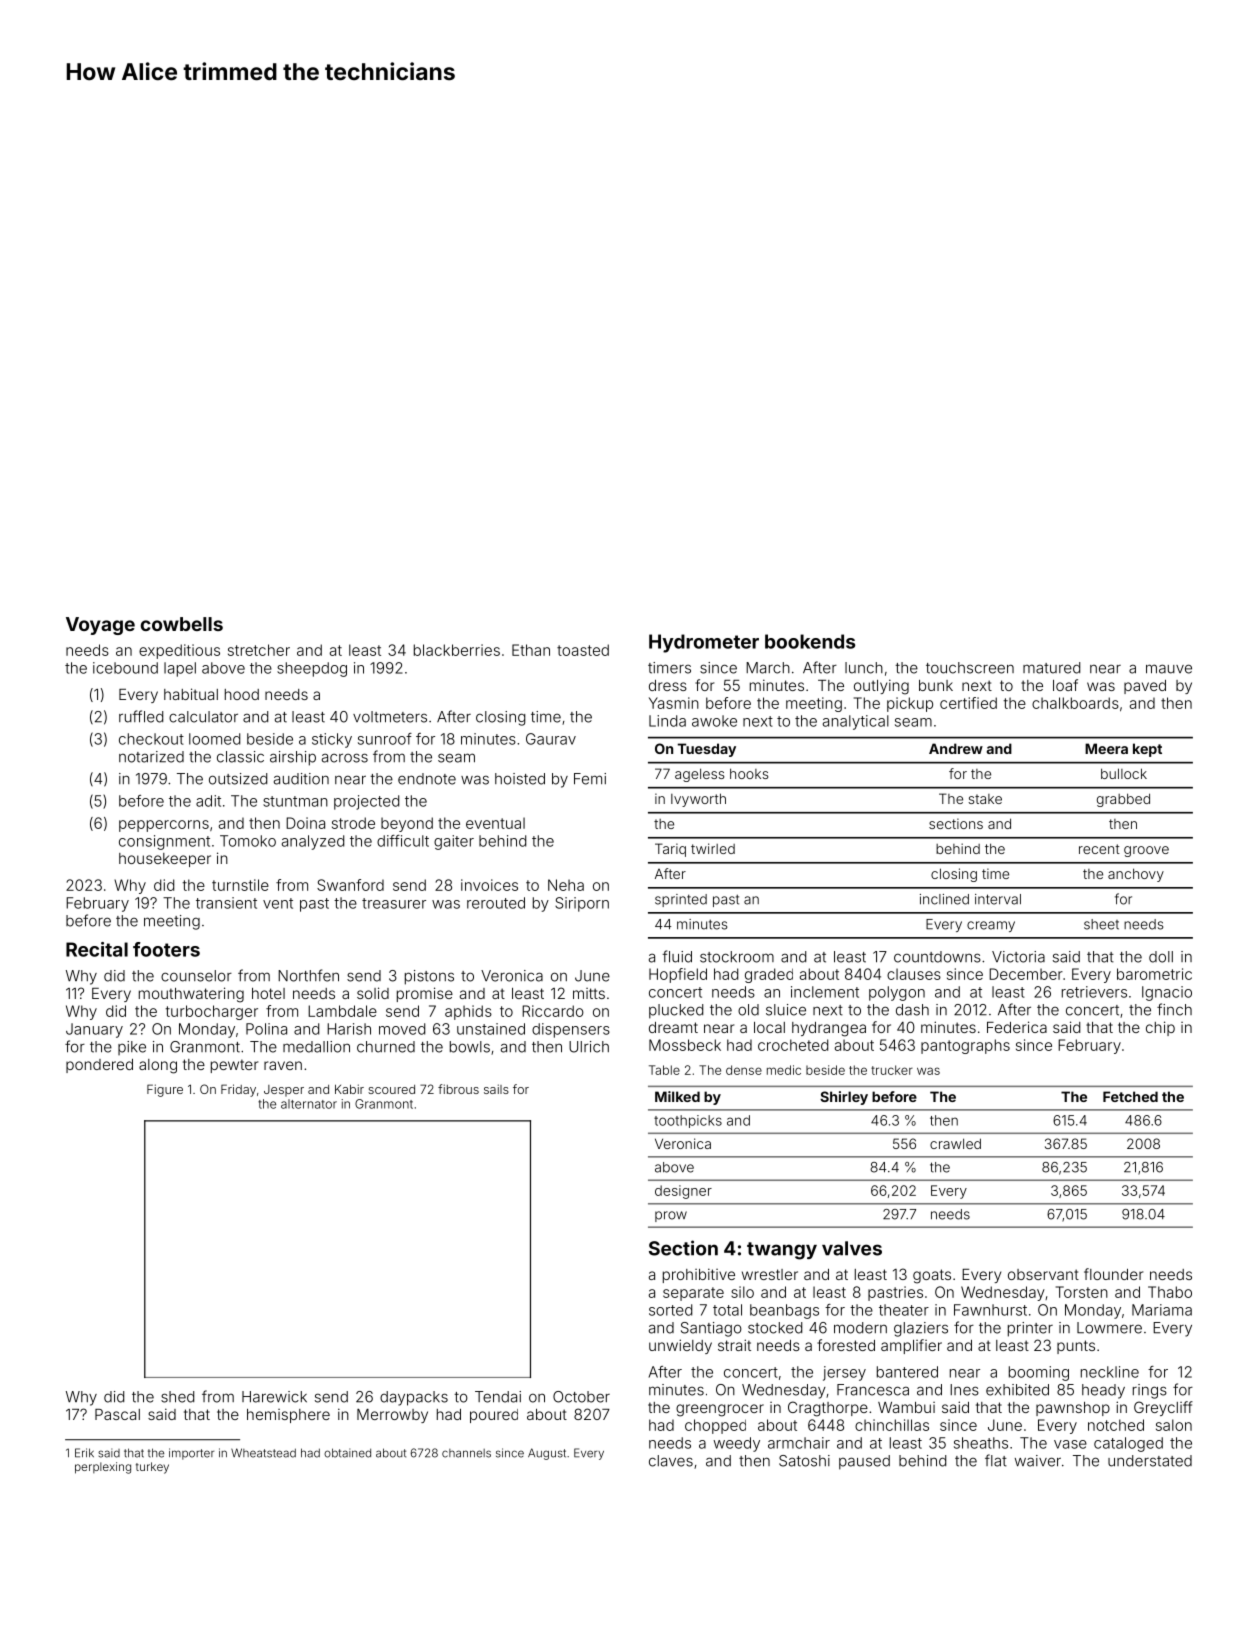  I want to click on sails, so click(496, 1089).
